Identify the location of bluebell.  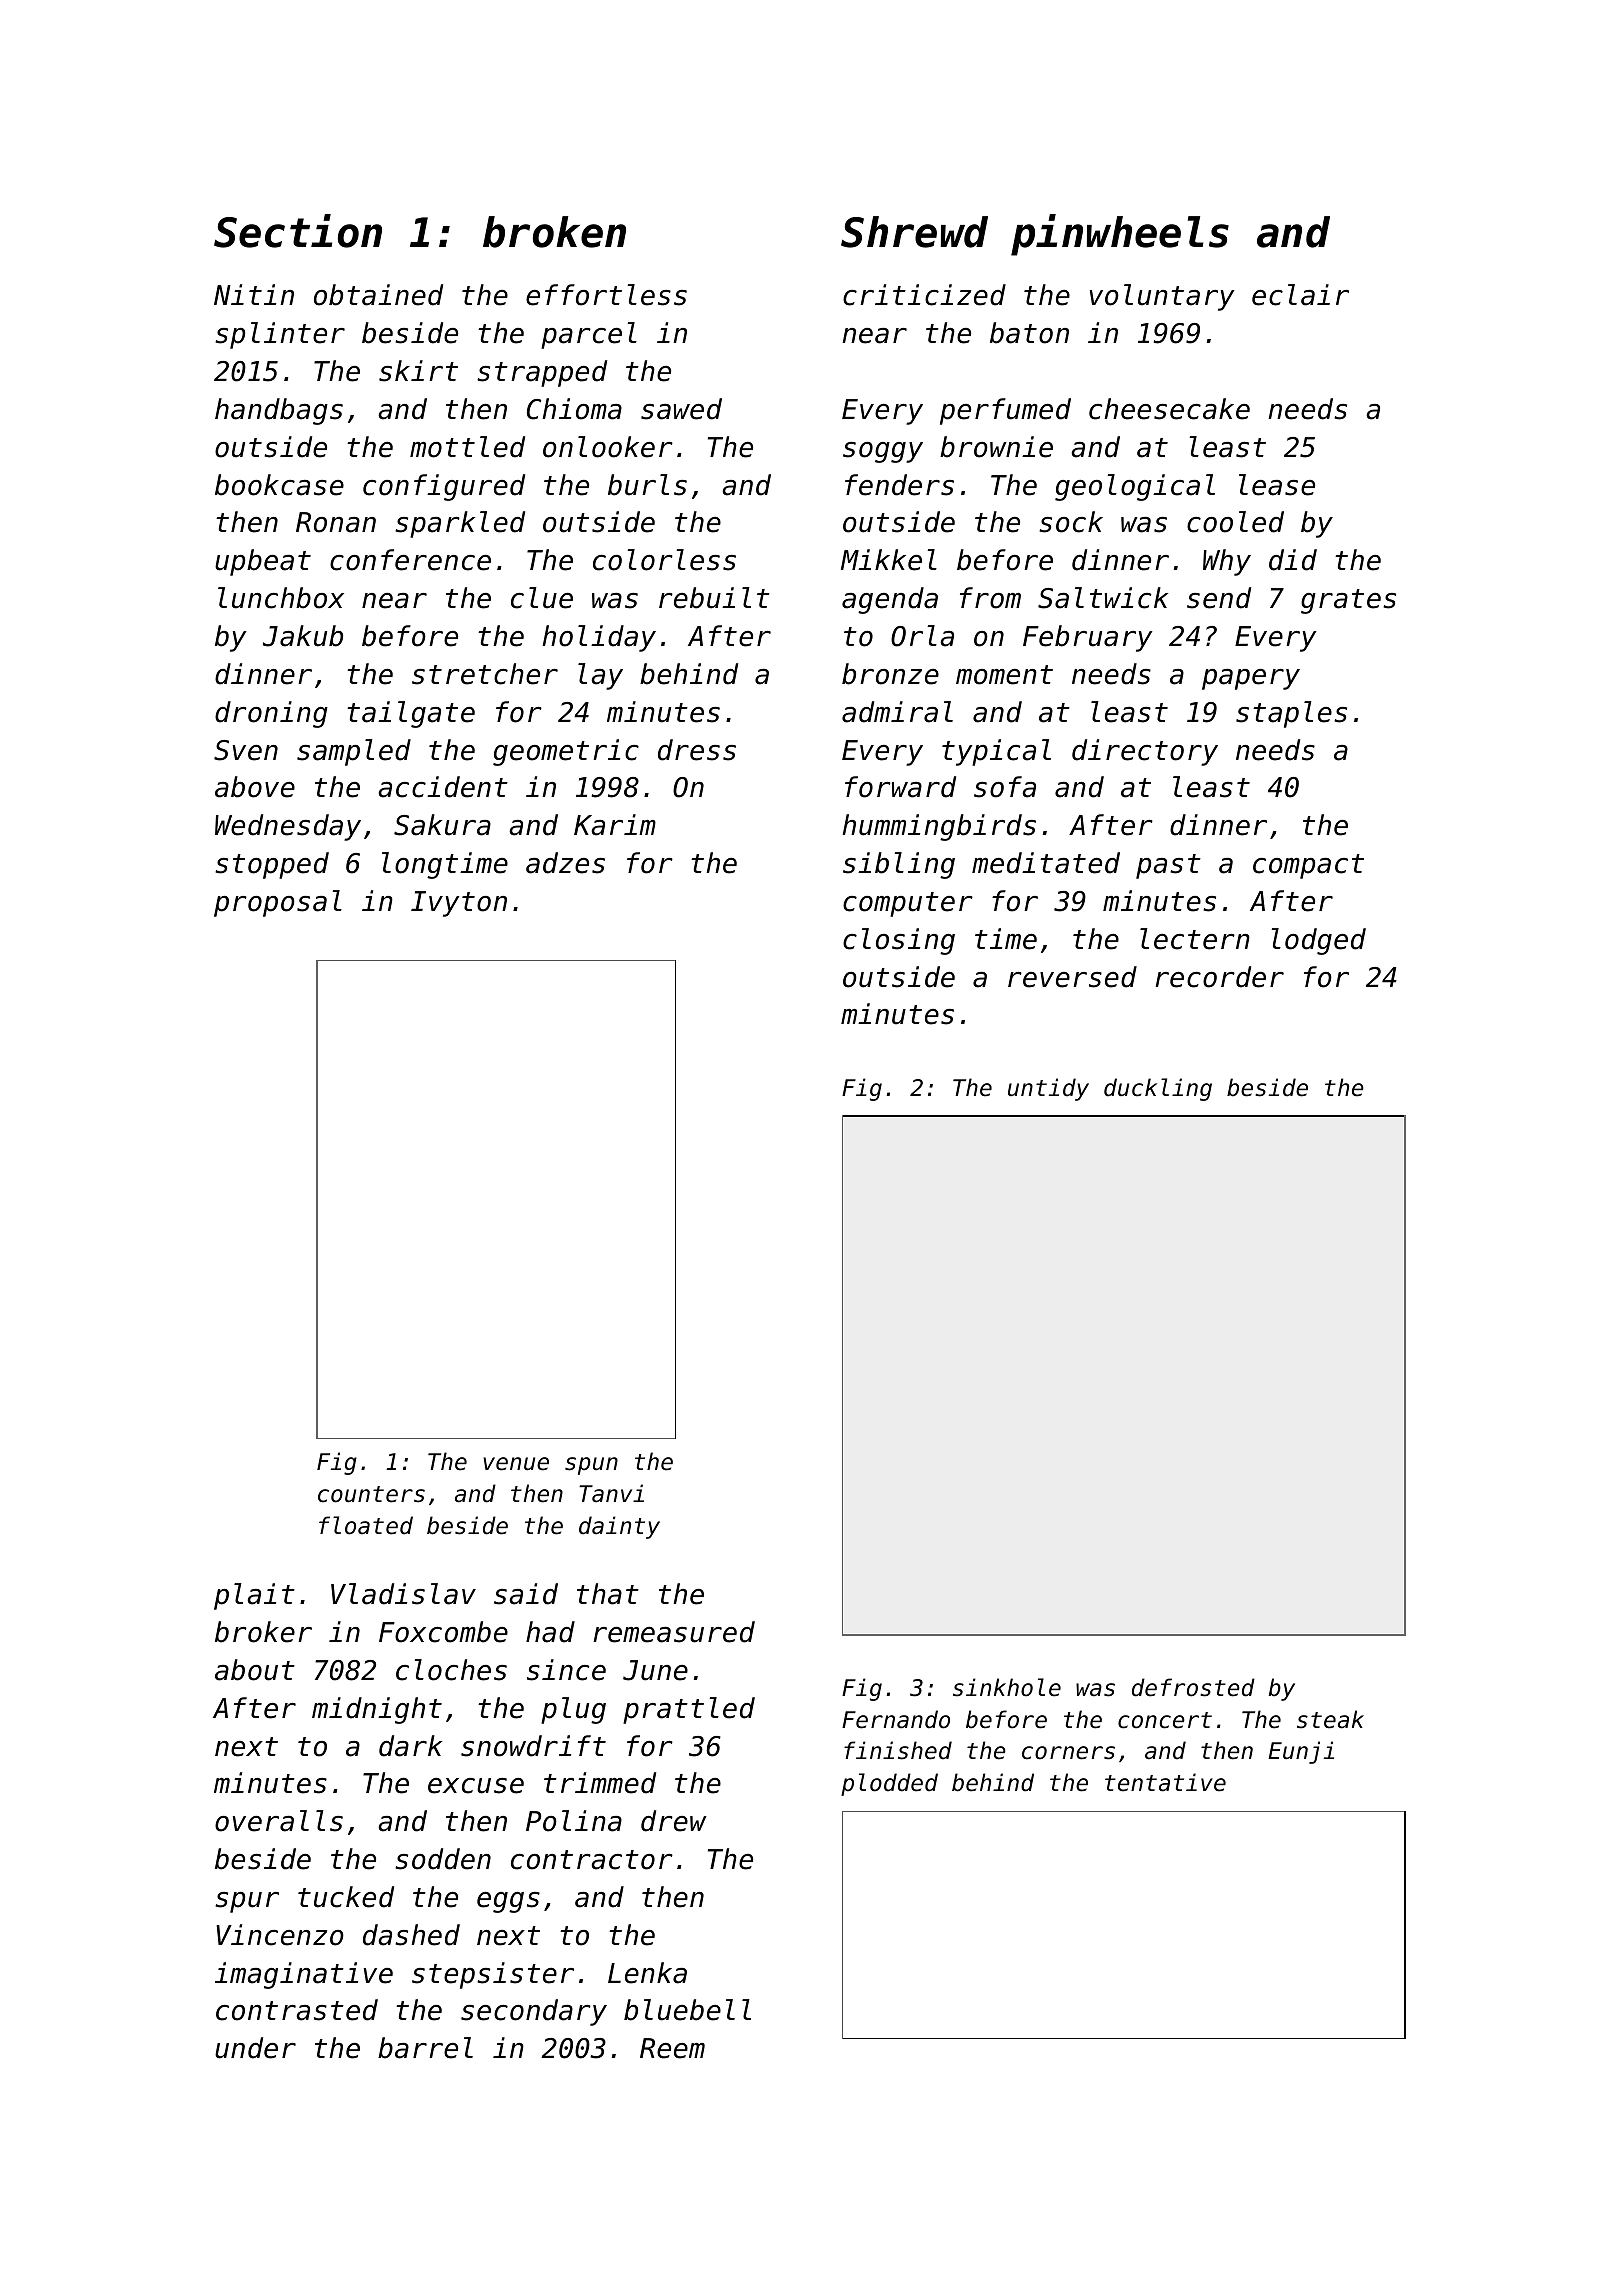
(687, 2010).
